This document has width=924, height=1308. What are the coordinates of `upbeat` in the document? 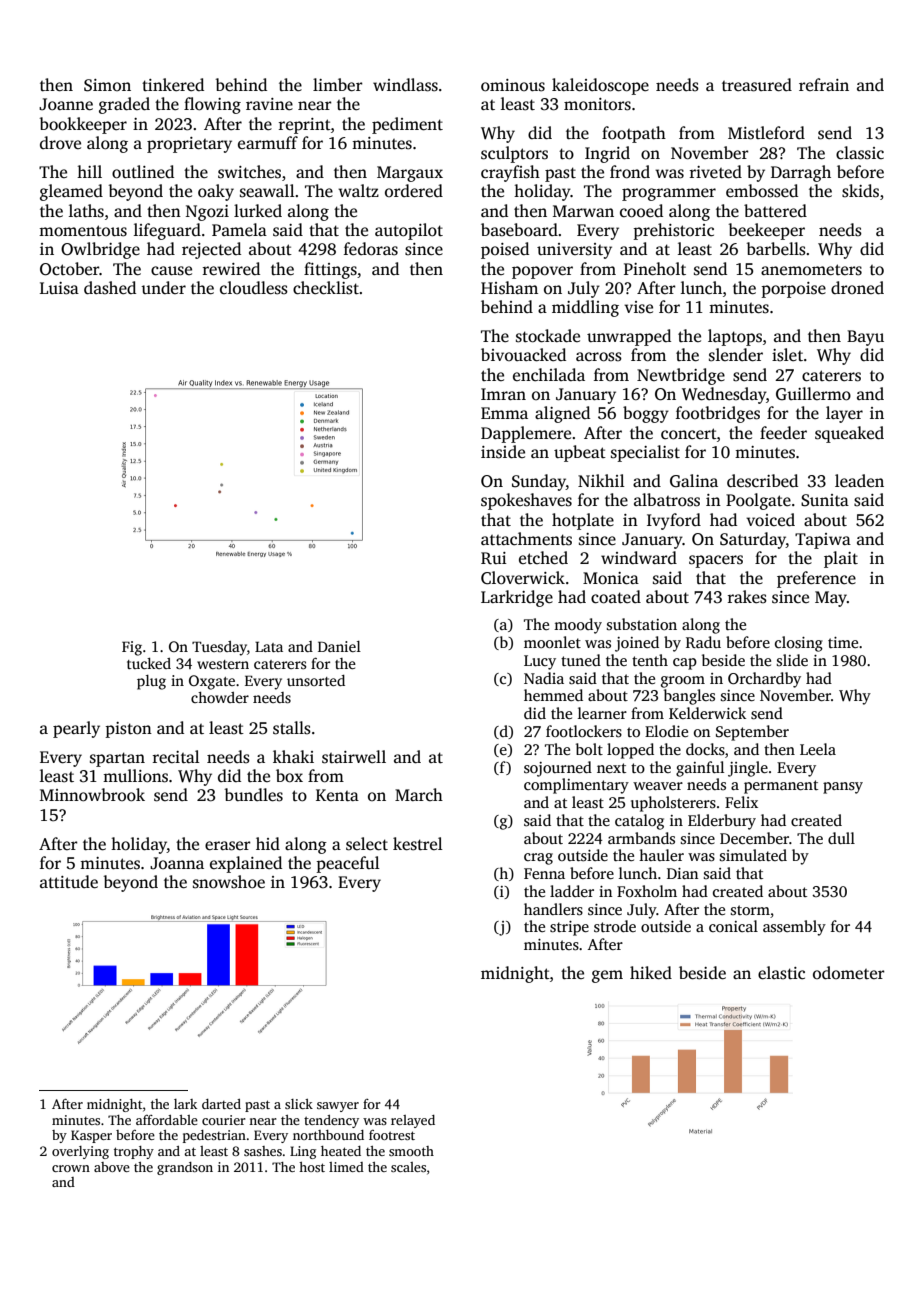 It's located at (580, 453).
